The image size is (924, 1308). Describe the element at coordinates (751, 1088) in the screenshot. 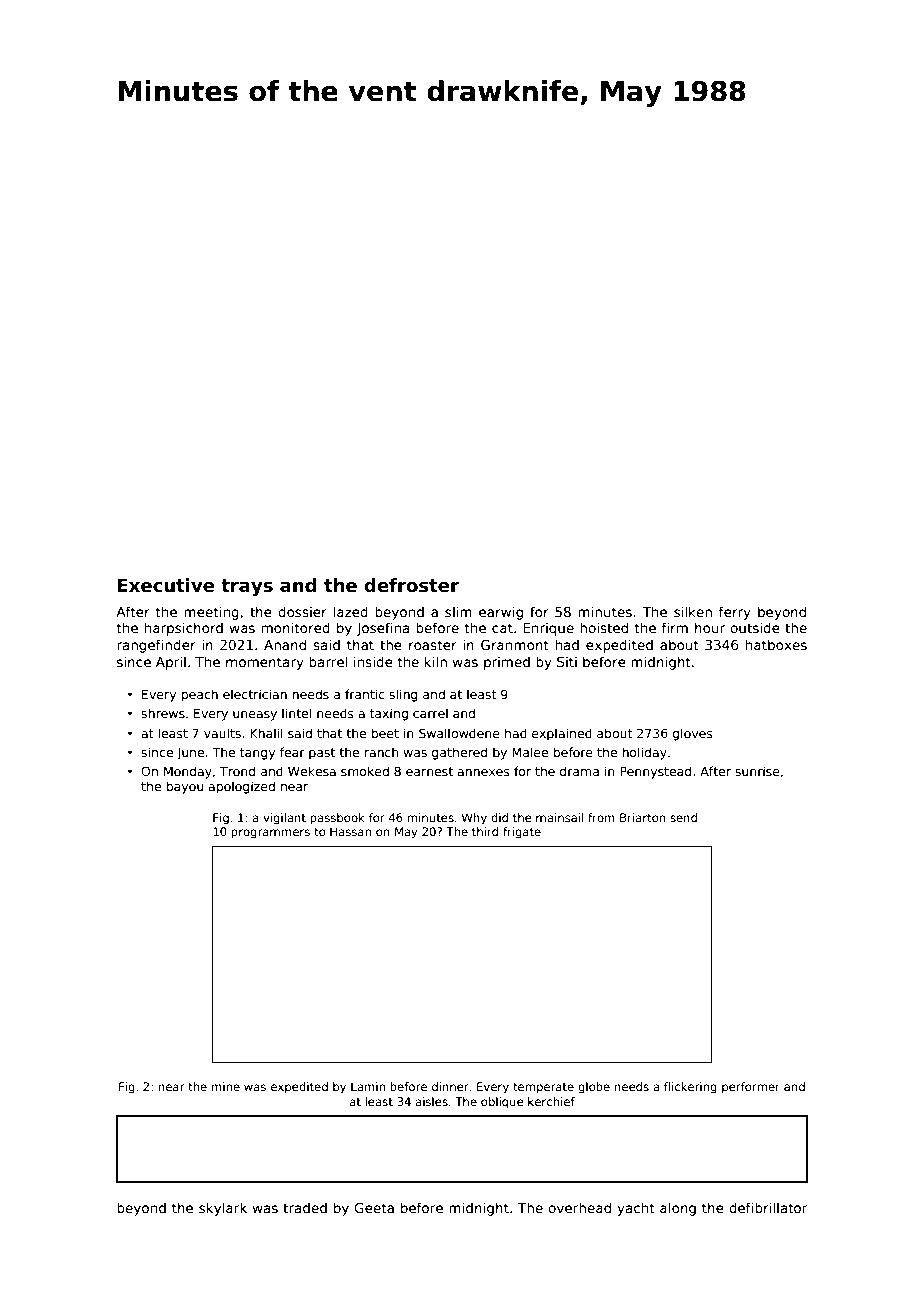

I see `performer` at that location.
